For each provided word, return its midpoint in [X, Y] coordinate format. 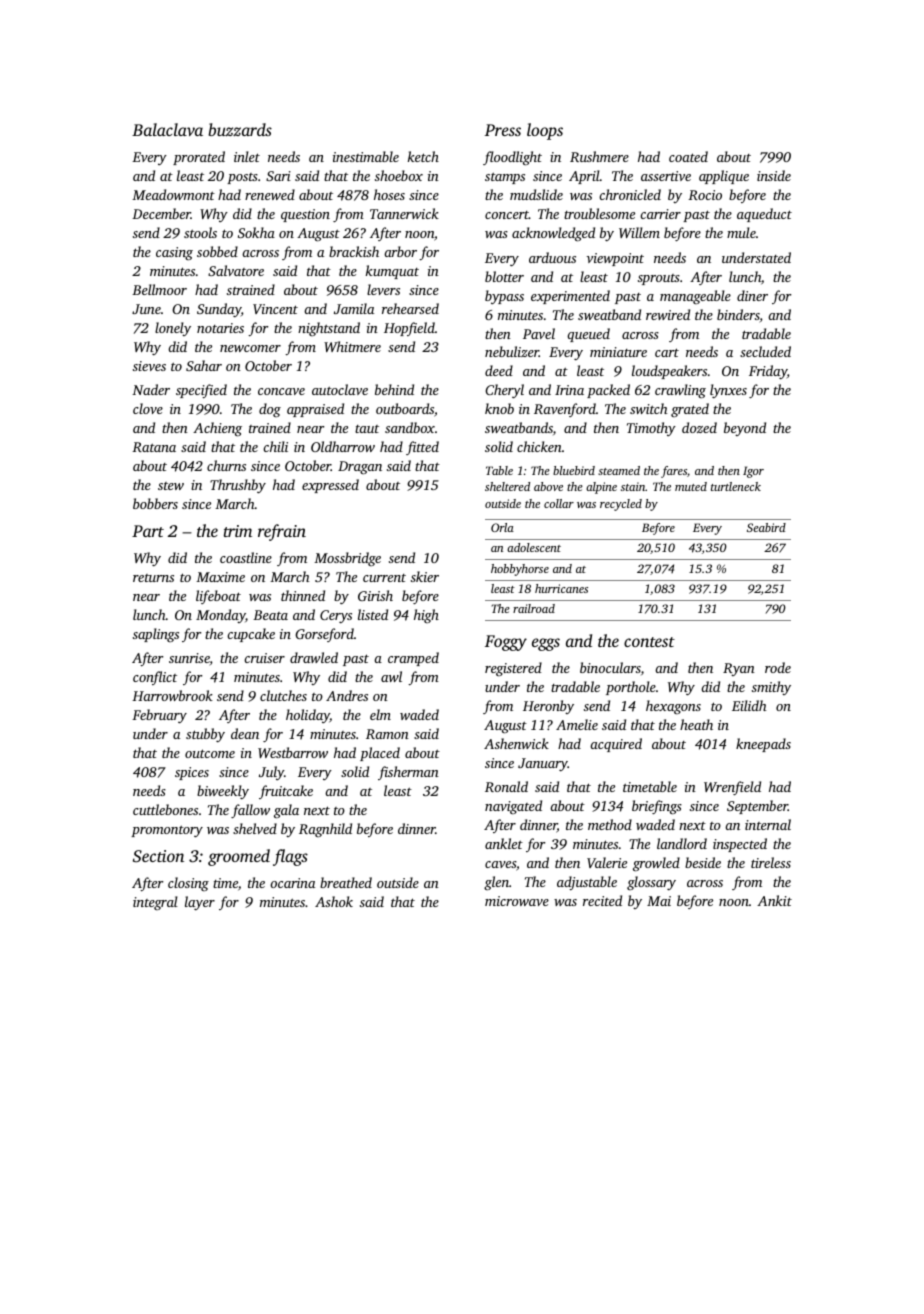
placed [380, 754]
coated [688, 156]
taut [367, 429]
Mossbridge [347, 559]
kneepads [763, 745]
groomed [239, 857]
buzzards [240, 129]
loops [545, 131]
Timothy [651, 429]
